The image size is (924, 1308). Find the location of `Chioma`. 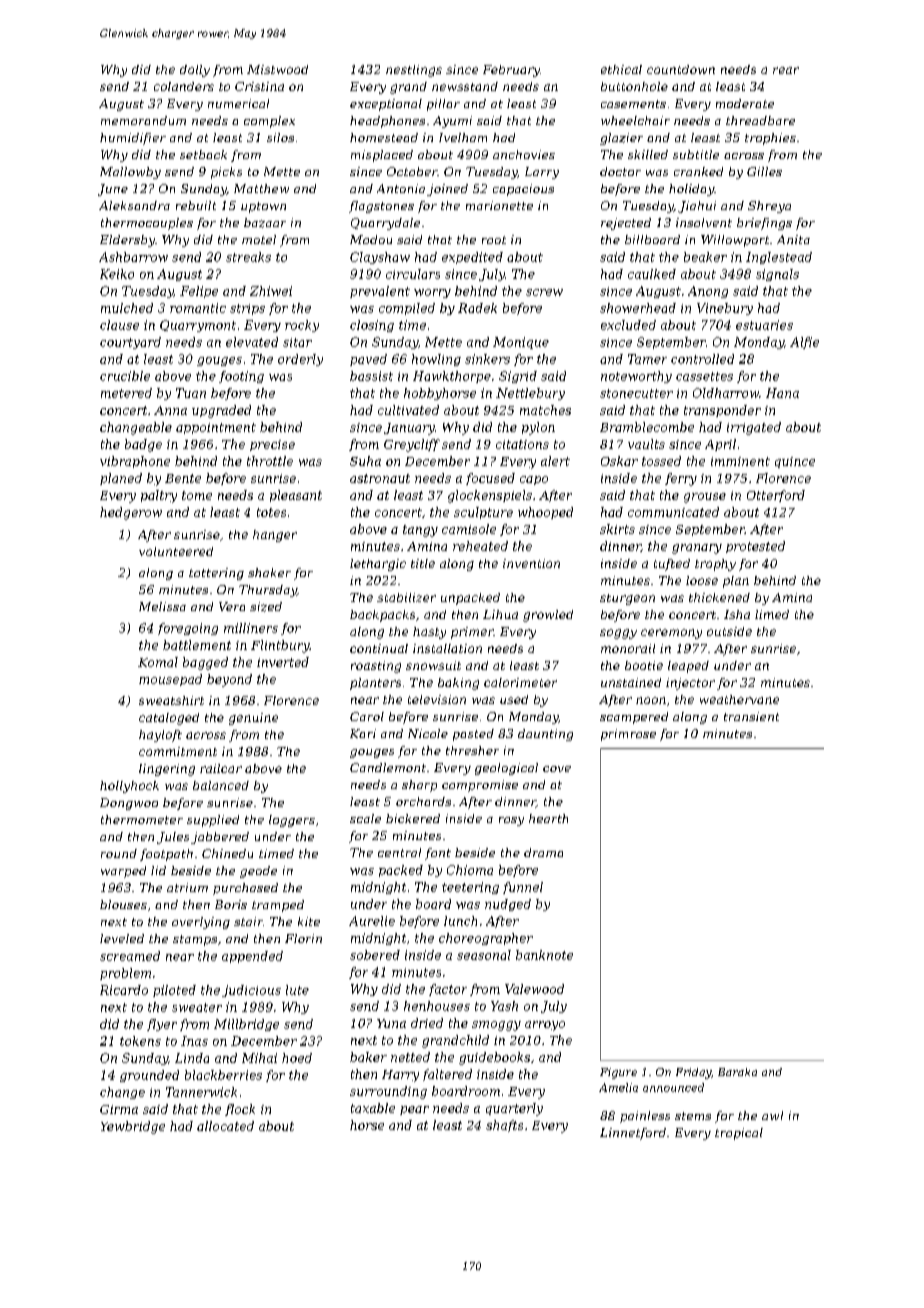

Chioma is located at coordinates (470, 870).
